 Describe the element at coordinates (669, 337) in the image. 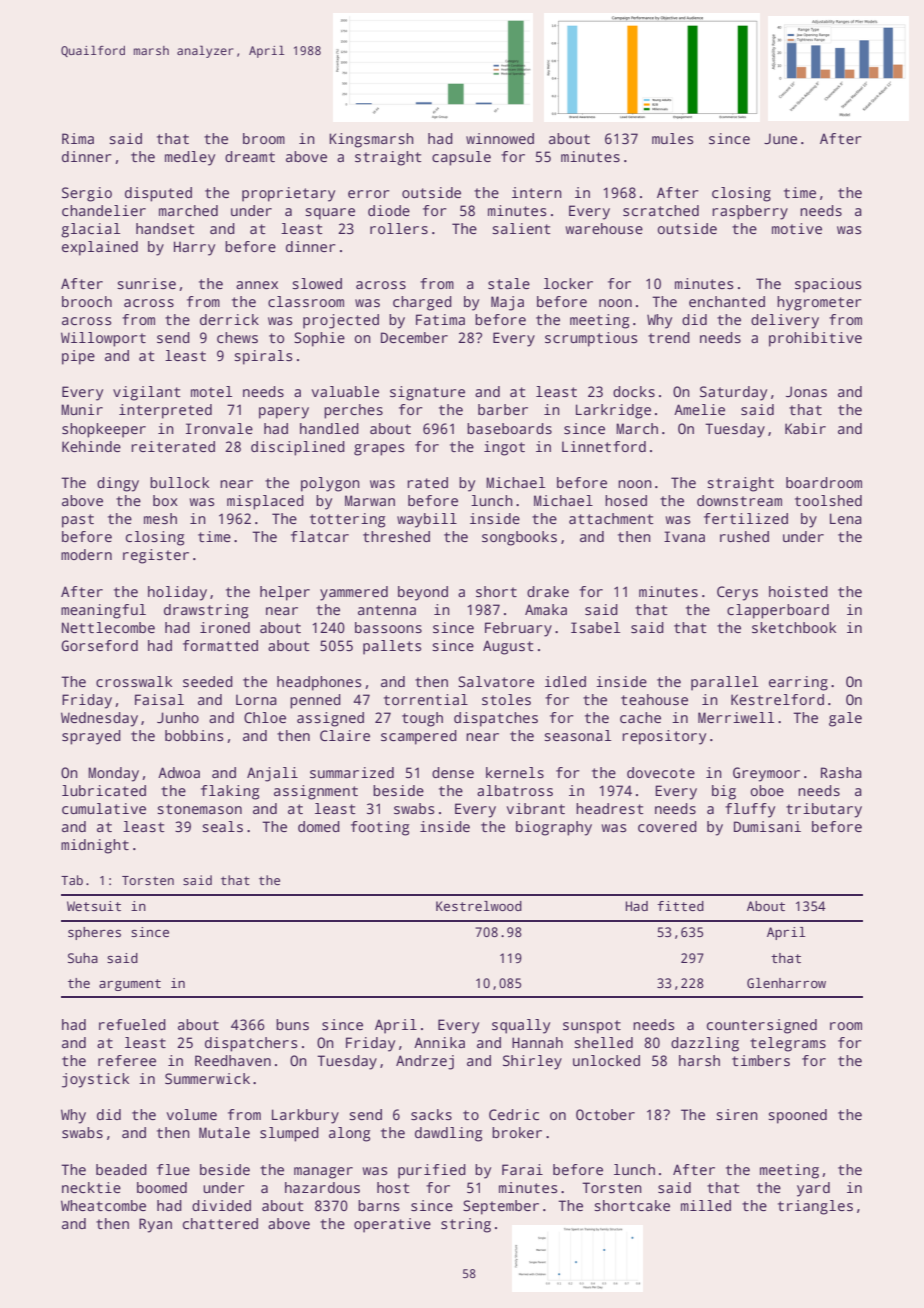

I see `trend` at that location.
